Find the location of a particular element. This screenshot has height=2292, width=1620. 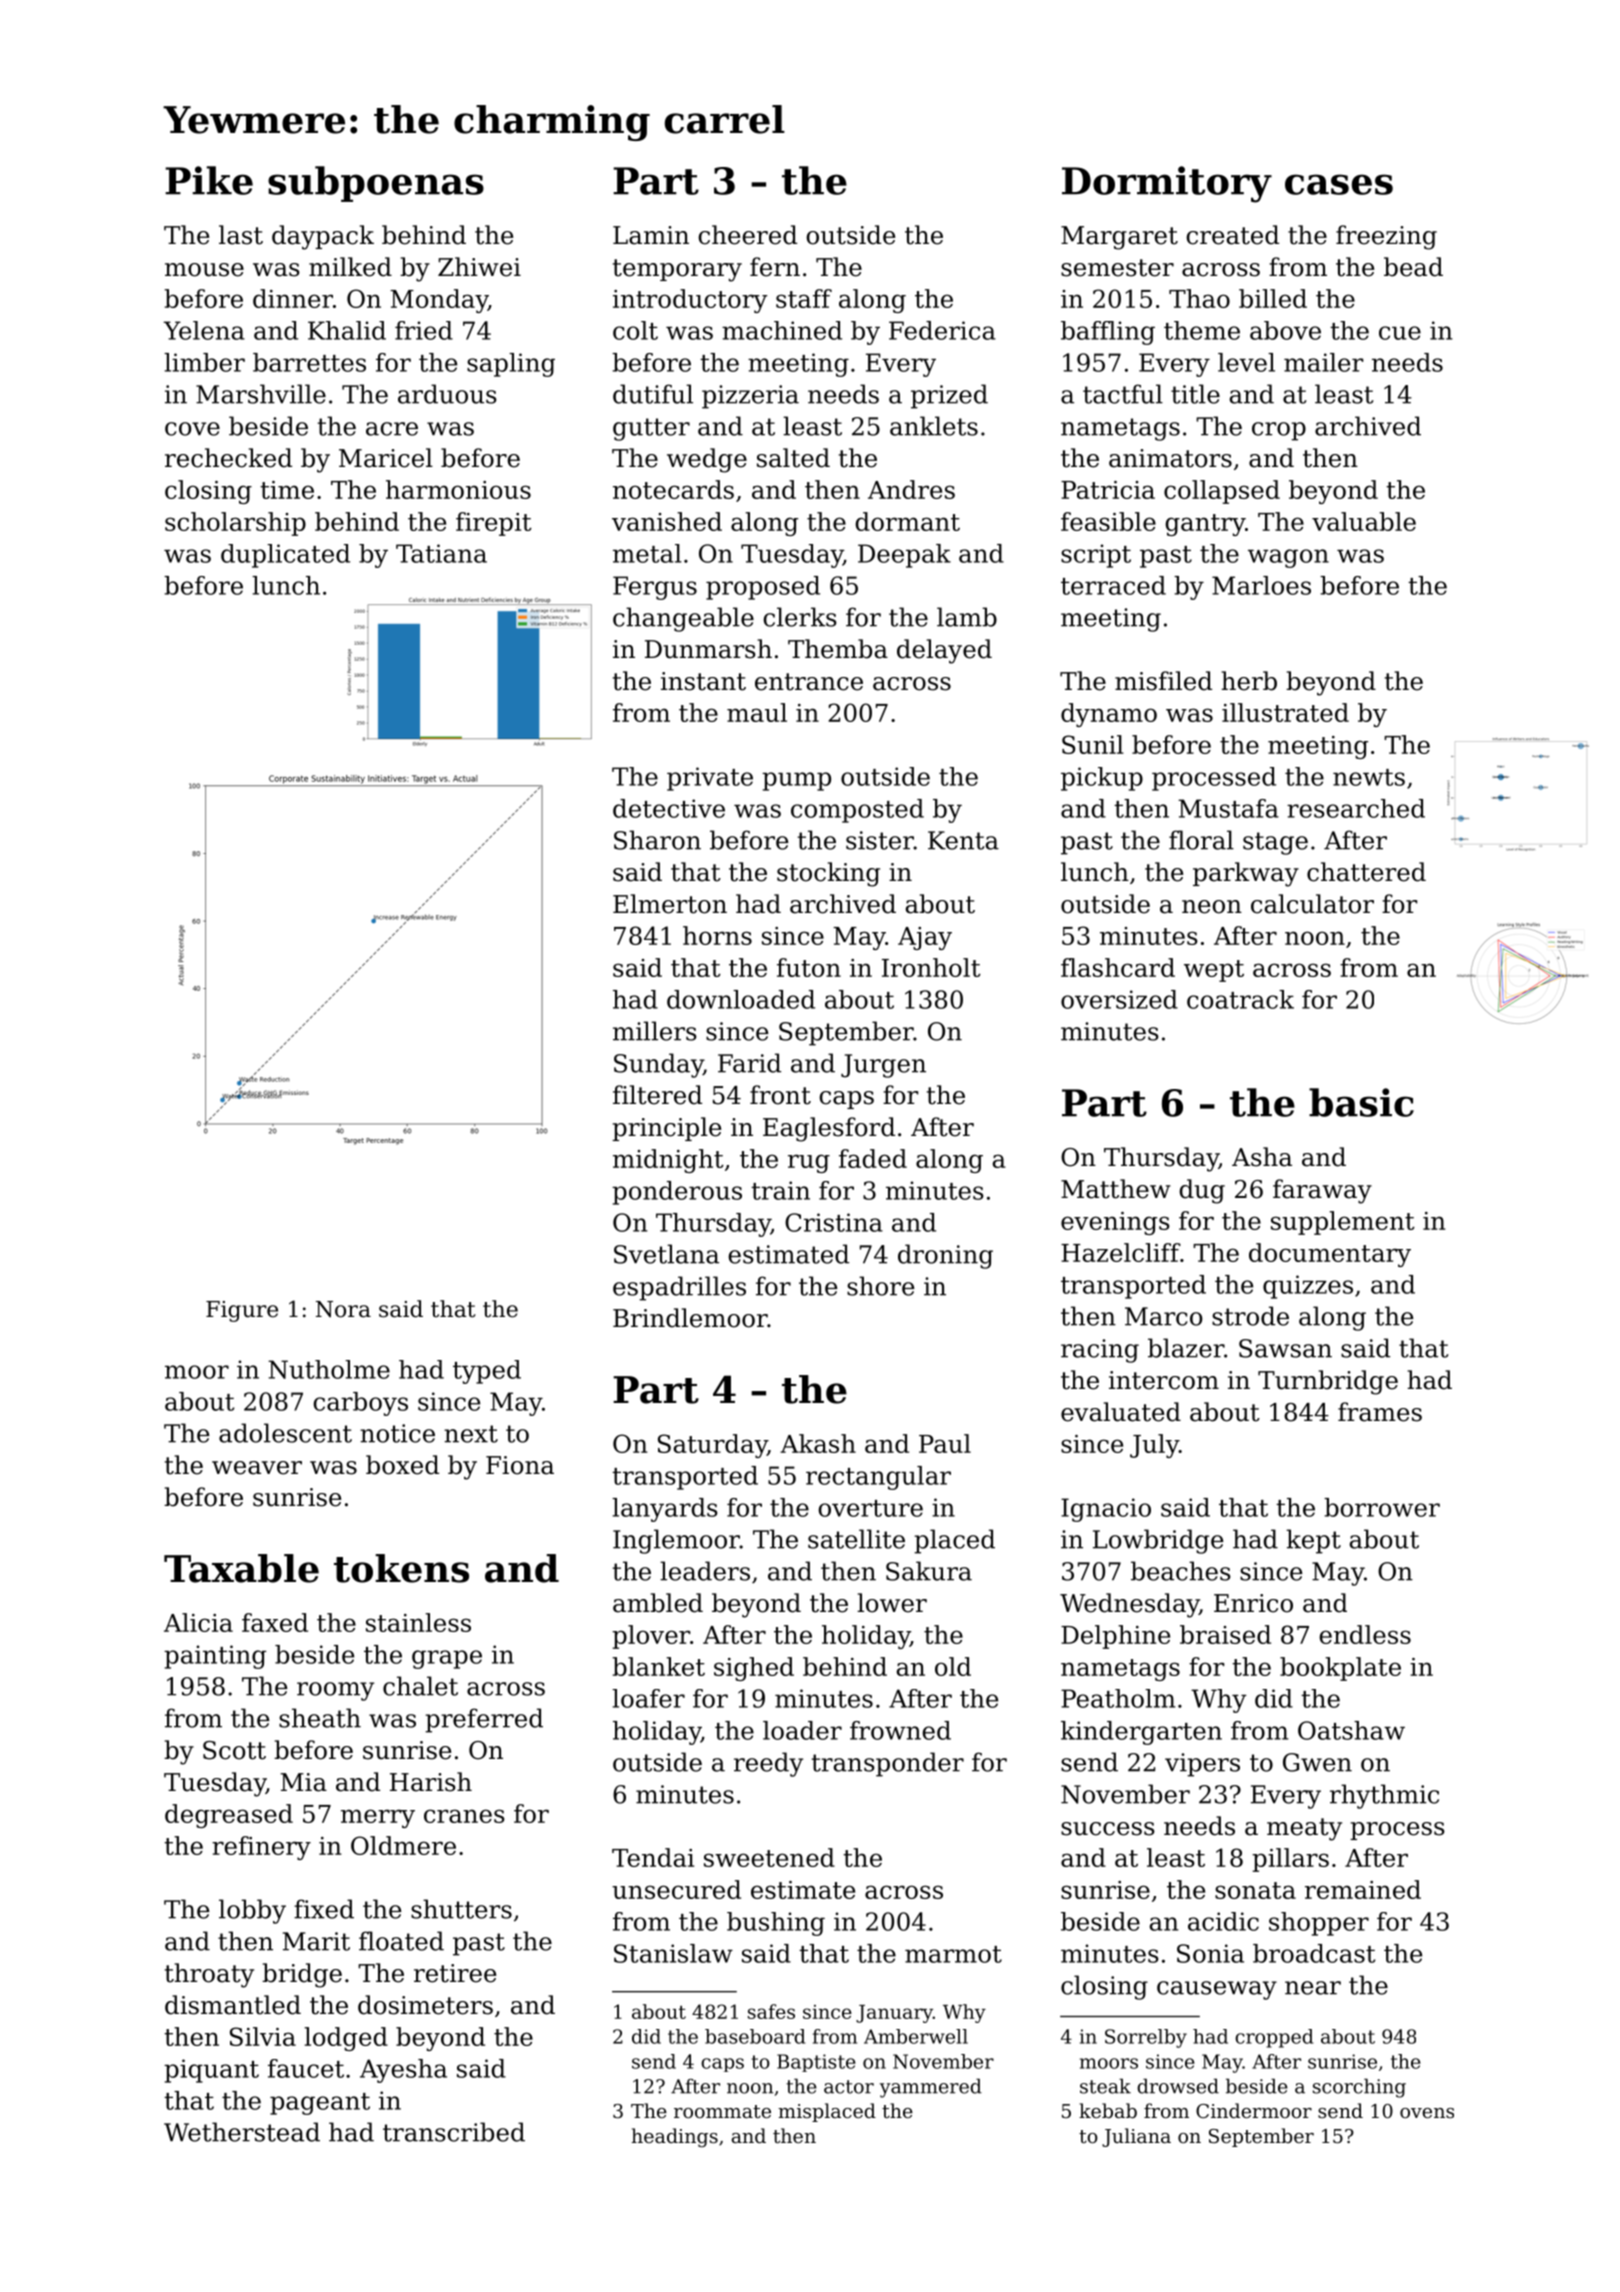

duplicated is located at coordinates (285, 556).
